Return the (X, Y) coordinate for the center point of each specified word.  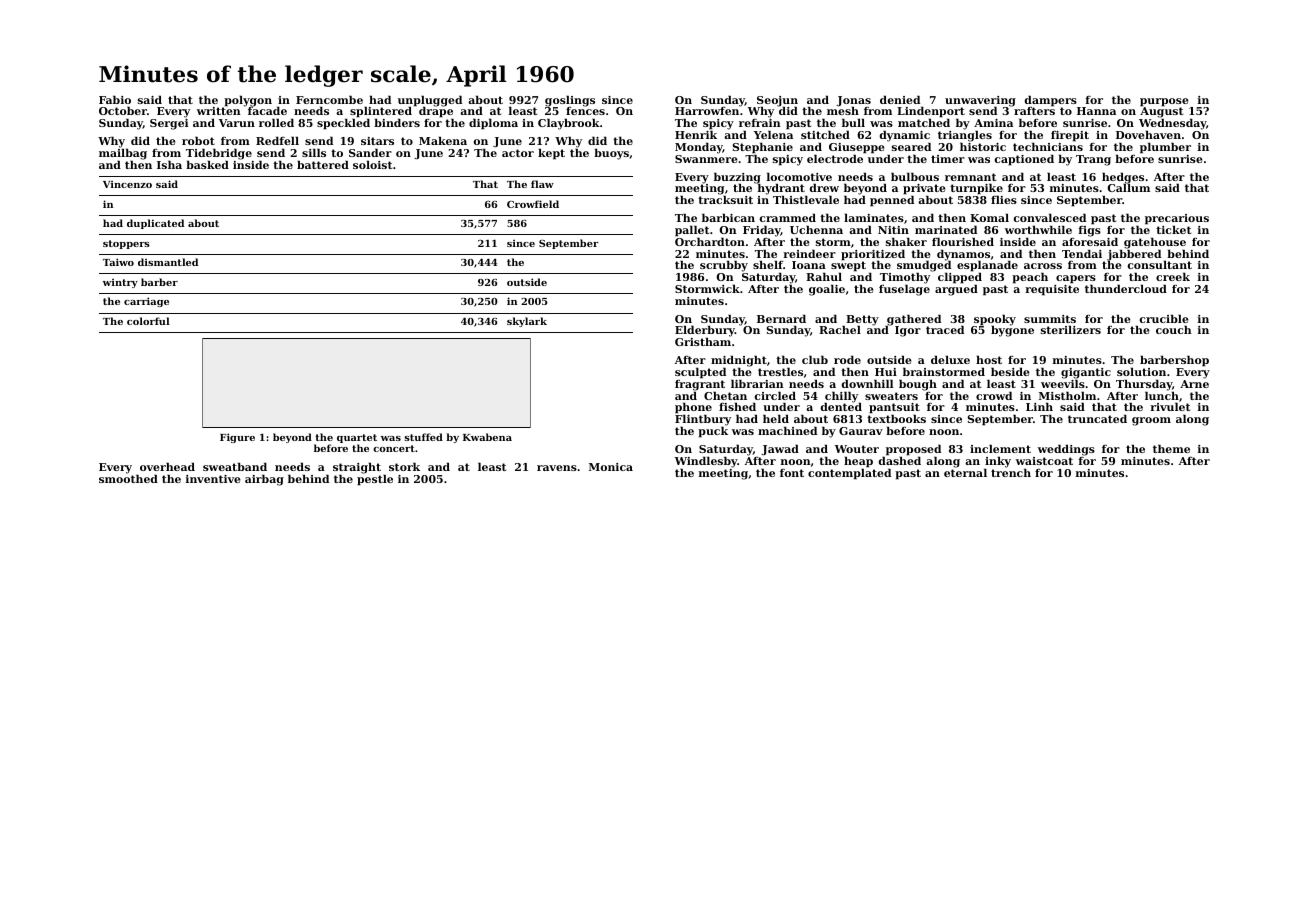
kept (551, 154)
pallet (692, 231)
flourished (963, 241)
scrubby (724, 266)
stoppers (126, 244)
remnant (970, 177)
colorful (148, 321)
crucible (1164, 318)
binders (397, 122)
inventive (213, 479)
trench (1011, 472)
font (792, 473)
